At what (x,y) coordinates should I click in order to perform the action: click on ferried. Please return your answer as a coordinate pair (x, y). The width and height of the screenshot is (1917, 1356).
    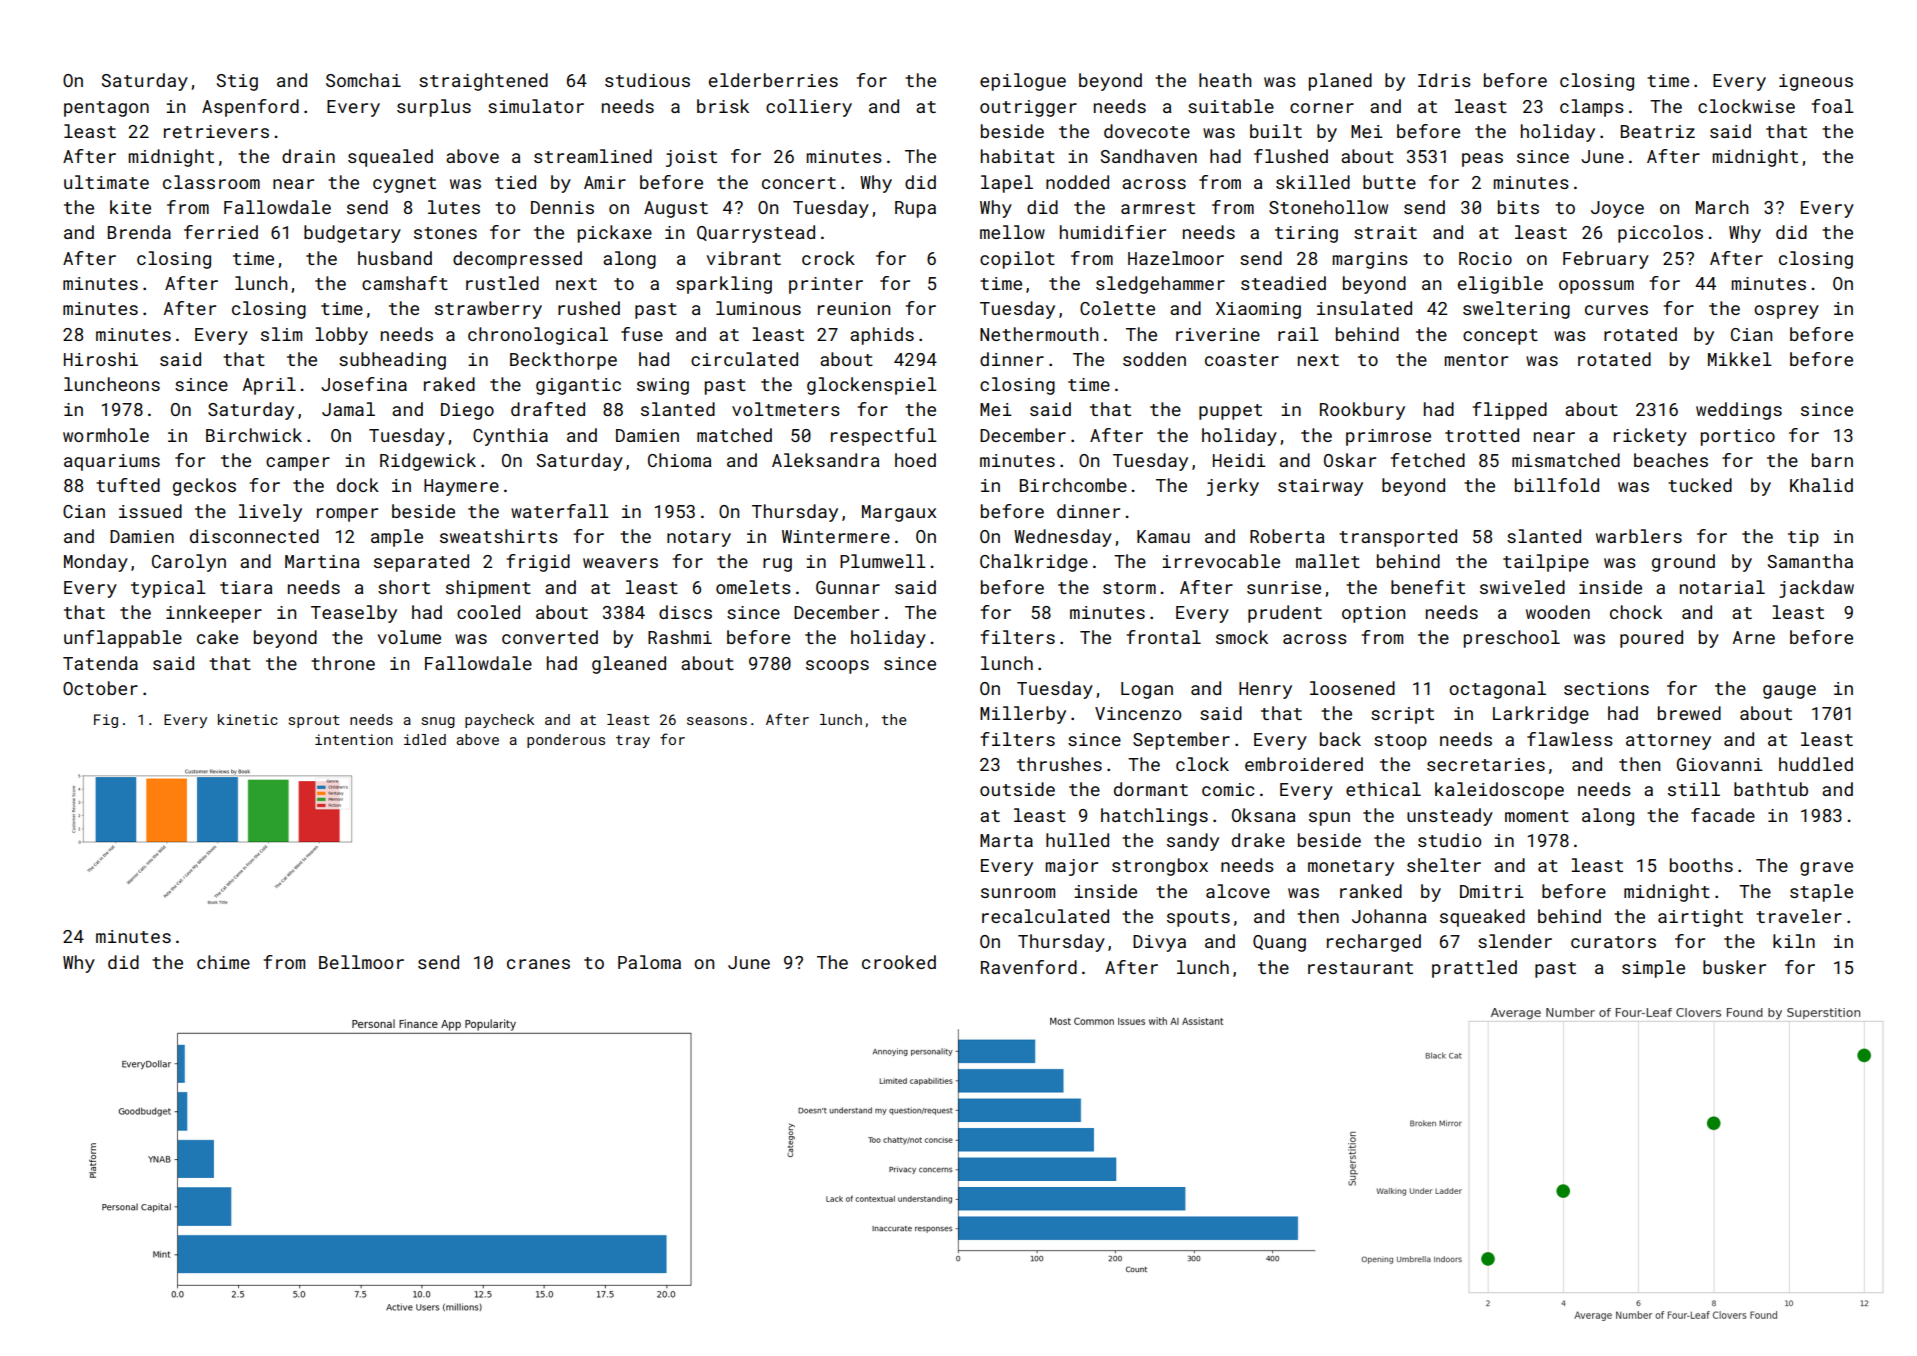
    Looking at the image, I should click on (221, 232).
